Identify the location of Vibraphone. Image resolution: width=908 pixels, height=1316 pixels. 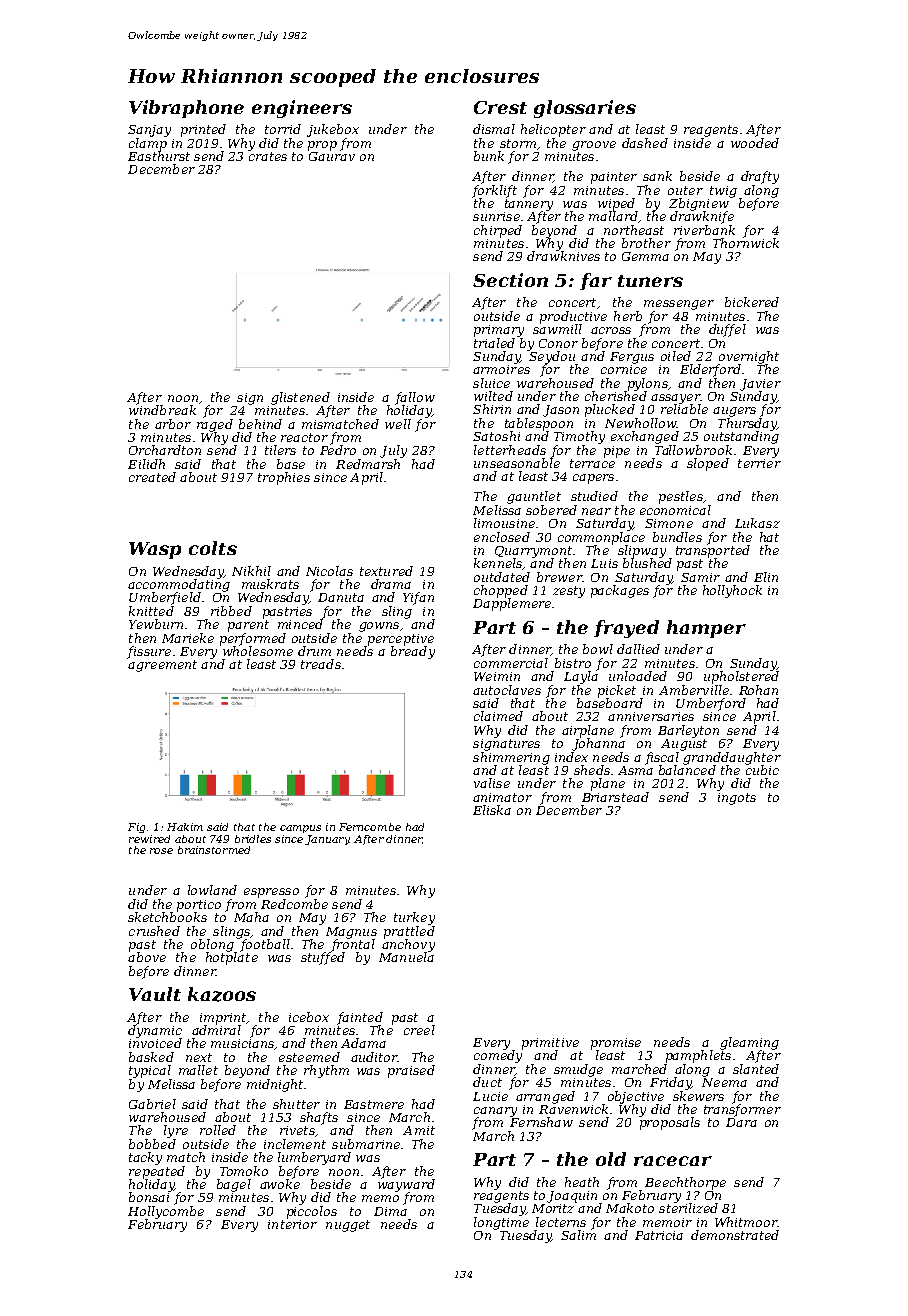
(186, 109).
